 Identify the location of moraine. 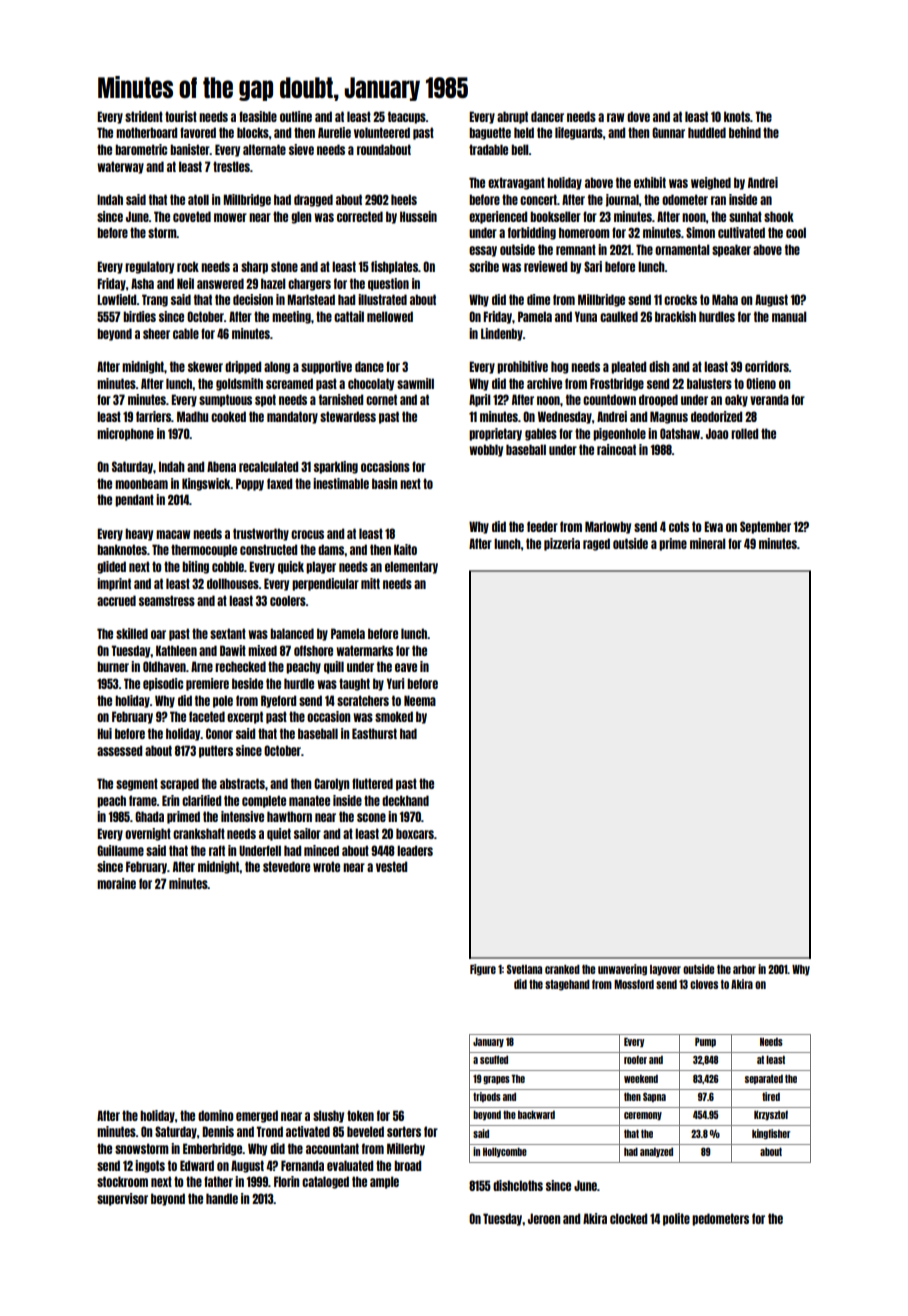
(116, 883).
